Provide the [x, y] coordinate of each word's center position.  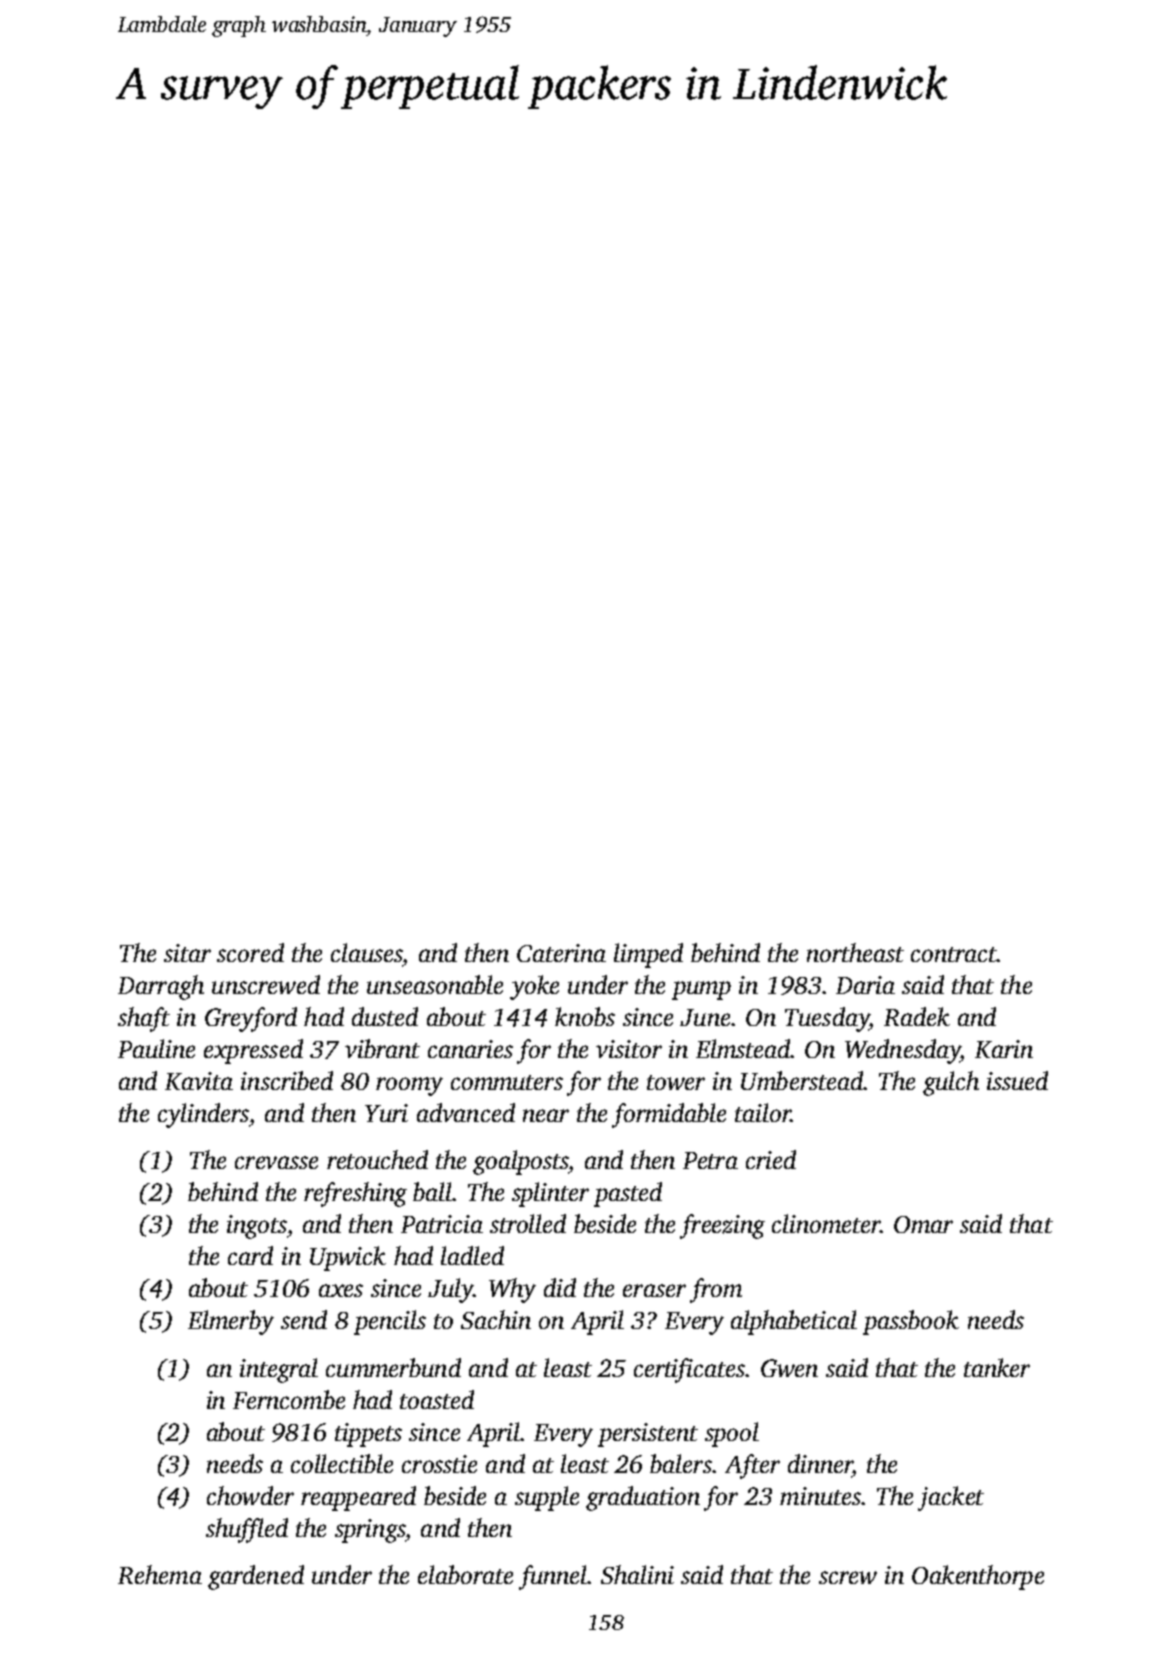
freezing [722, 1226]
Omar [923, 1224]
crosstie [439, 1464]
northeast [855, 952]
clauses [367, 952]
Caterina [561, 953]
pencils [390, 1322]
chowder [250, 1495]
